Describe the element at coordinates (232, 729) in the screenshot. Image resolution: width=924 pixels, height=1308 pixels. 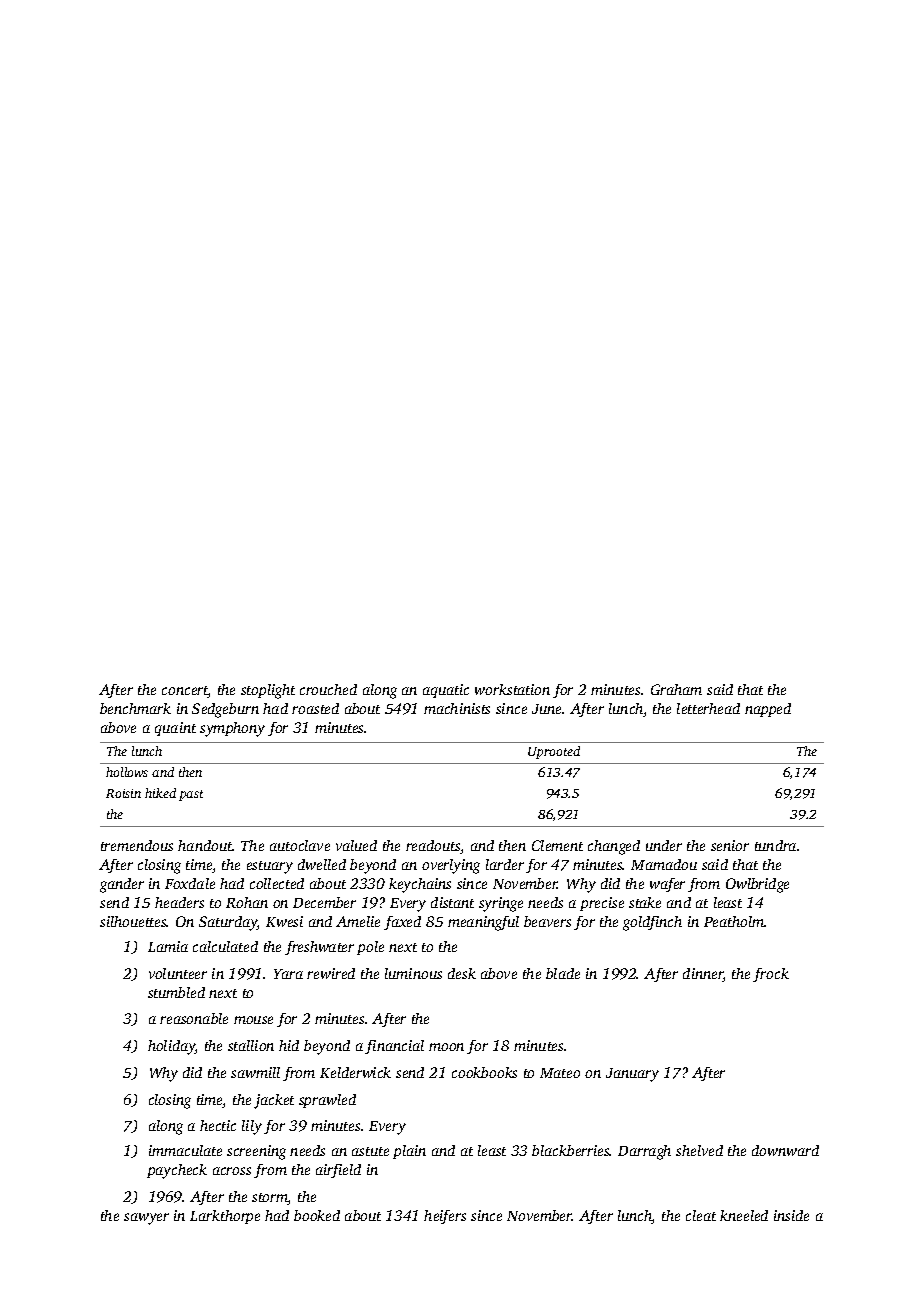
I see `symphony` at that location.
